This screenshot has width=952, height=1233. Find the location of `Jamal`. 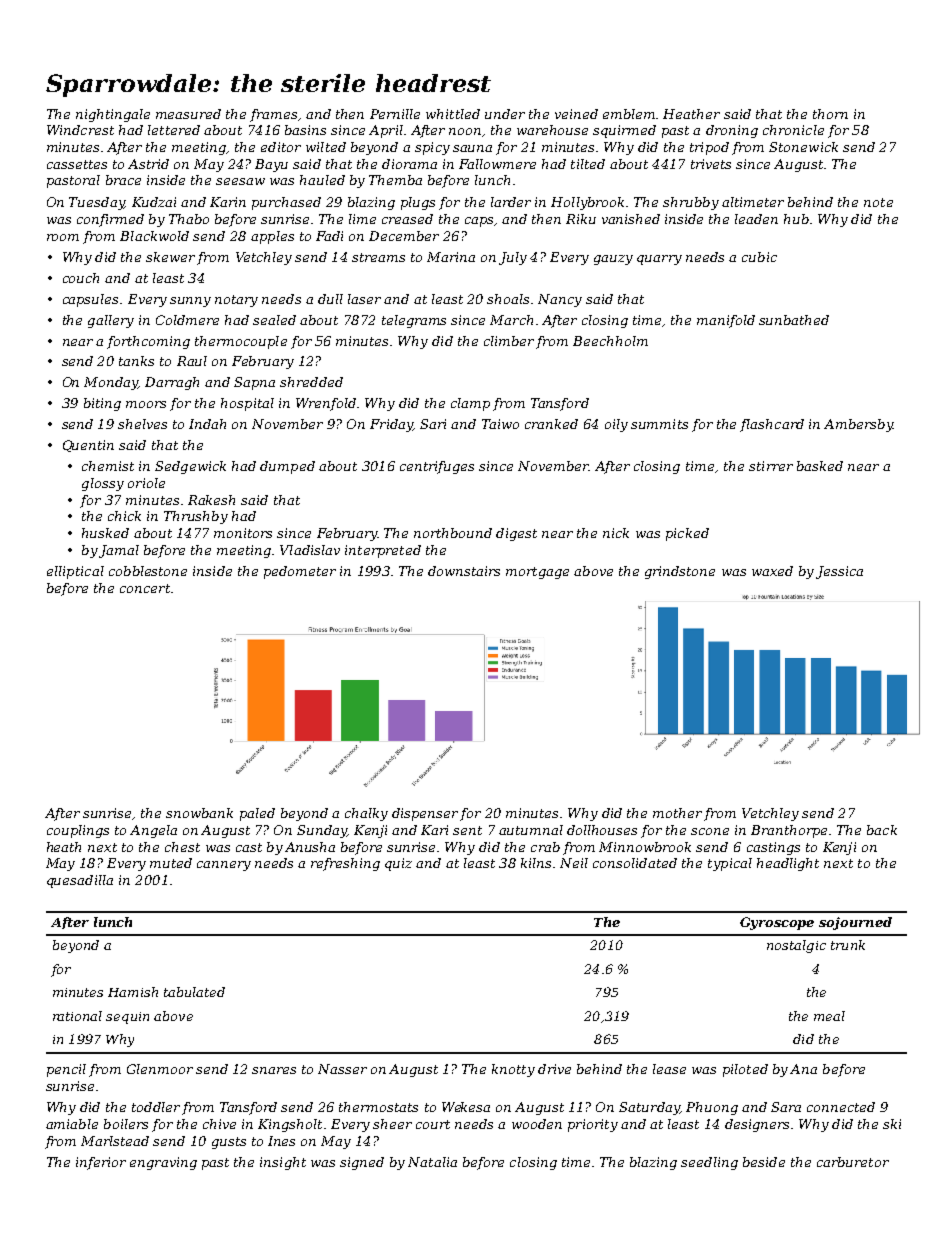

Jamal is located at coordinates (119, 551).
